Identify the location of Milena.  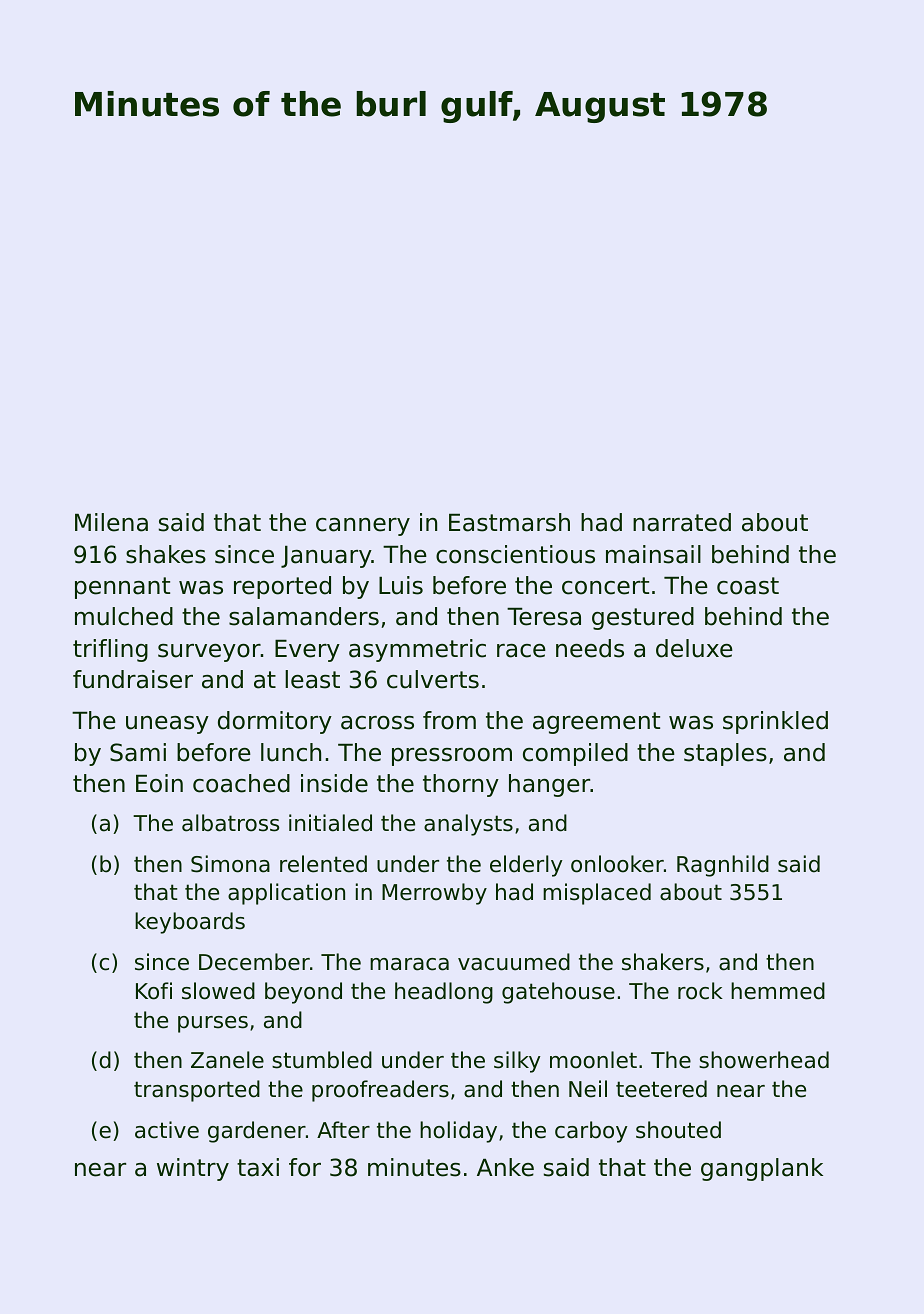
(111, 522).
